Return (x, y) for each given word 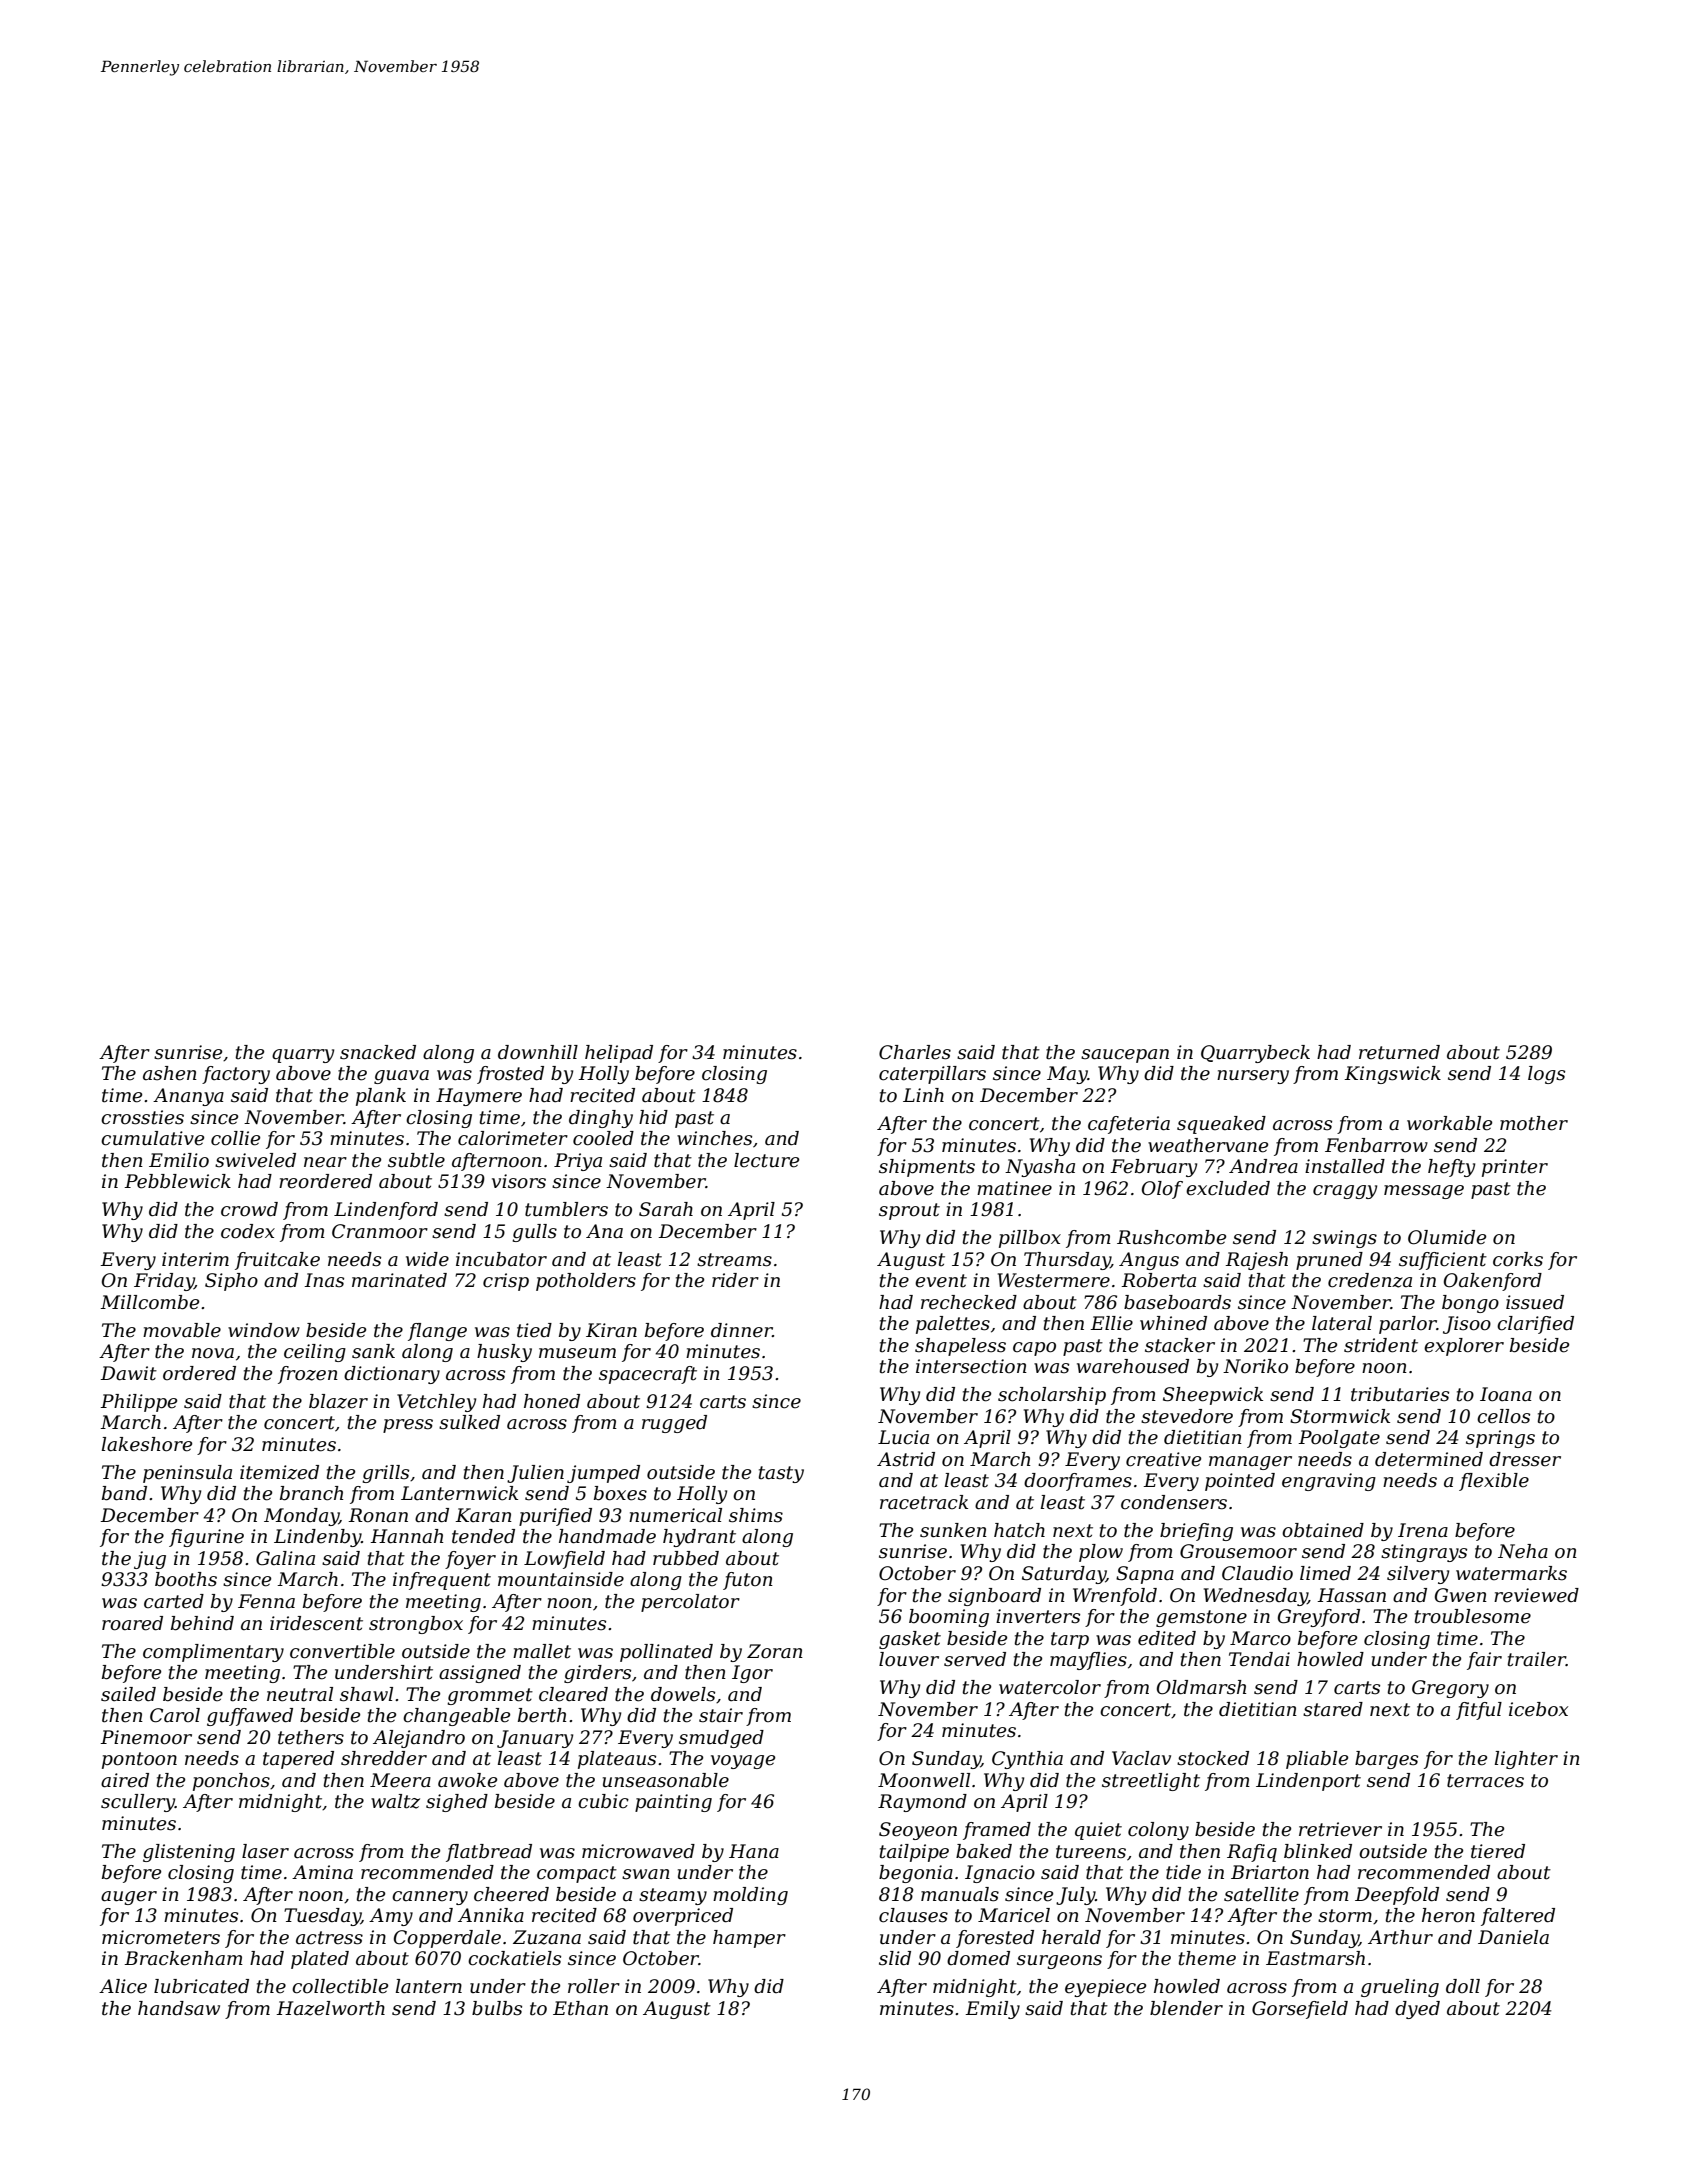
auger (129, 1898)
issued (1535, 1302)
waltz (395, 1801)
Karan (483, 1515)
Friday (164, 1282)
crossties (142, 1117)
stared (1333, 1709)
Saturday (1064, 1575)
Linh (923, 1095)
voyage (743, 1762)
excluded (1228, 1188)
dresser (1525, 1459)
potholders (586, 1282)
